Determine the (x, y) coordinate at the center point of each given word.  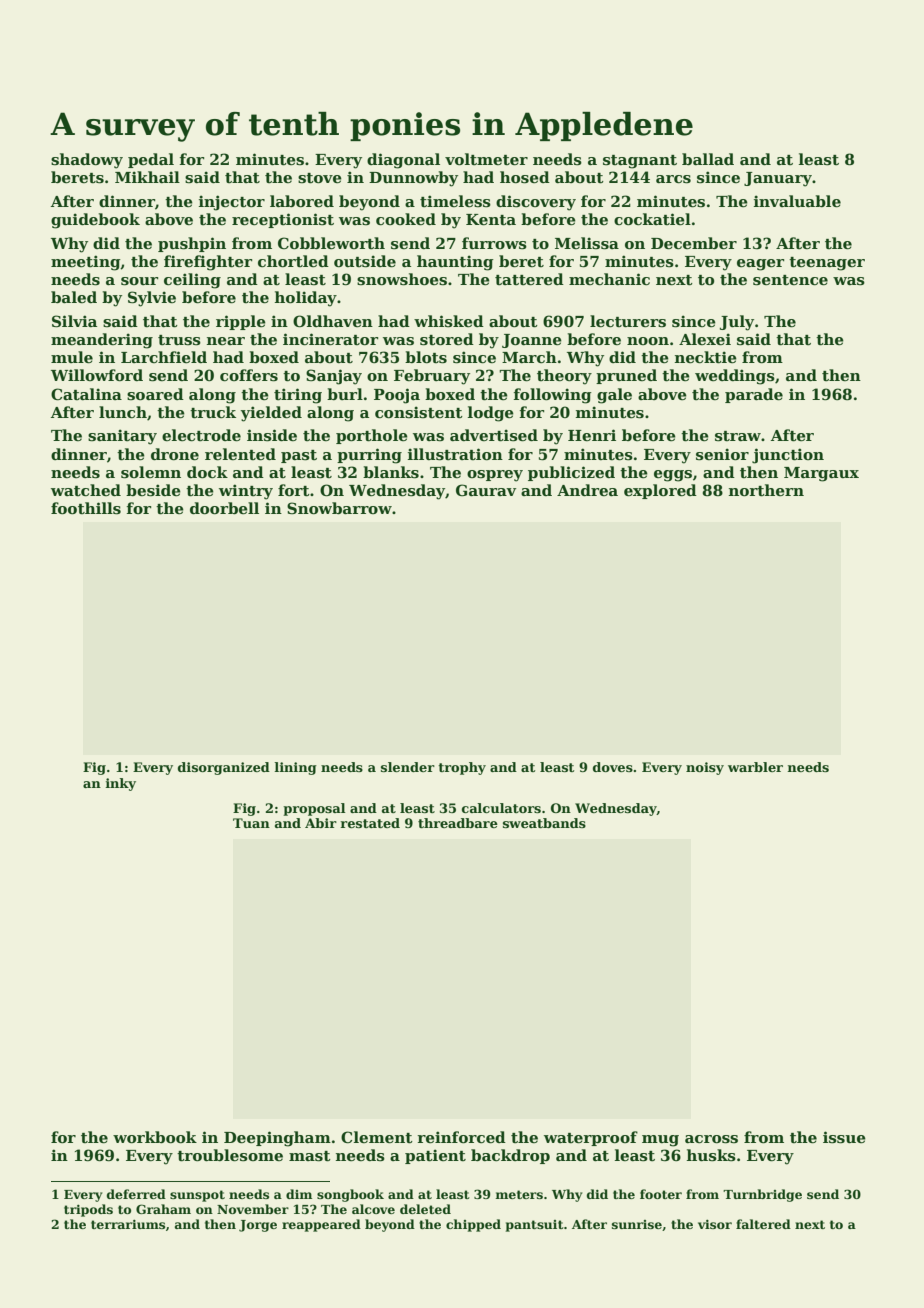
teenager (827, 264)
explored (660, 491)
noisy (705, 768)
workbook (155, 1137)
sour (139, 281)
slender (408, 767)
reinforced (461, 1137)
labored (302, 201)
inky (120, 784)
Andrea (587, 490)
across (711, 1139)
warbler (755, 767)
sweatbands (544, 823)
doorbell (224, 508)
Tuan (251, 823)
